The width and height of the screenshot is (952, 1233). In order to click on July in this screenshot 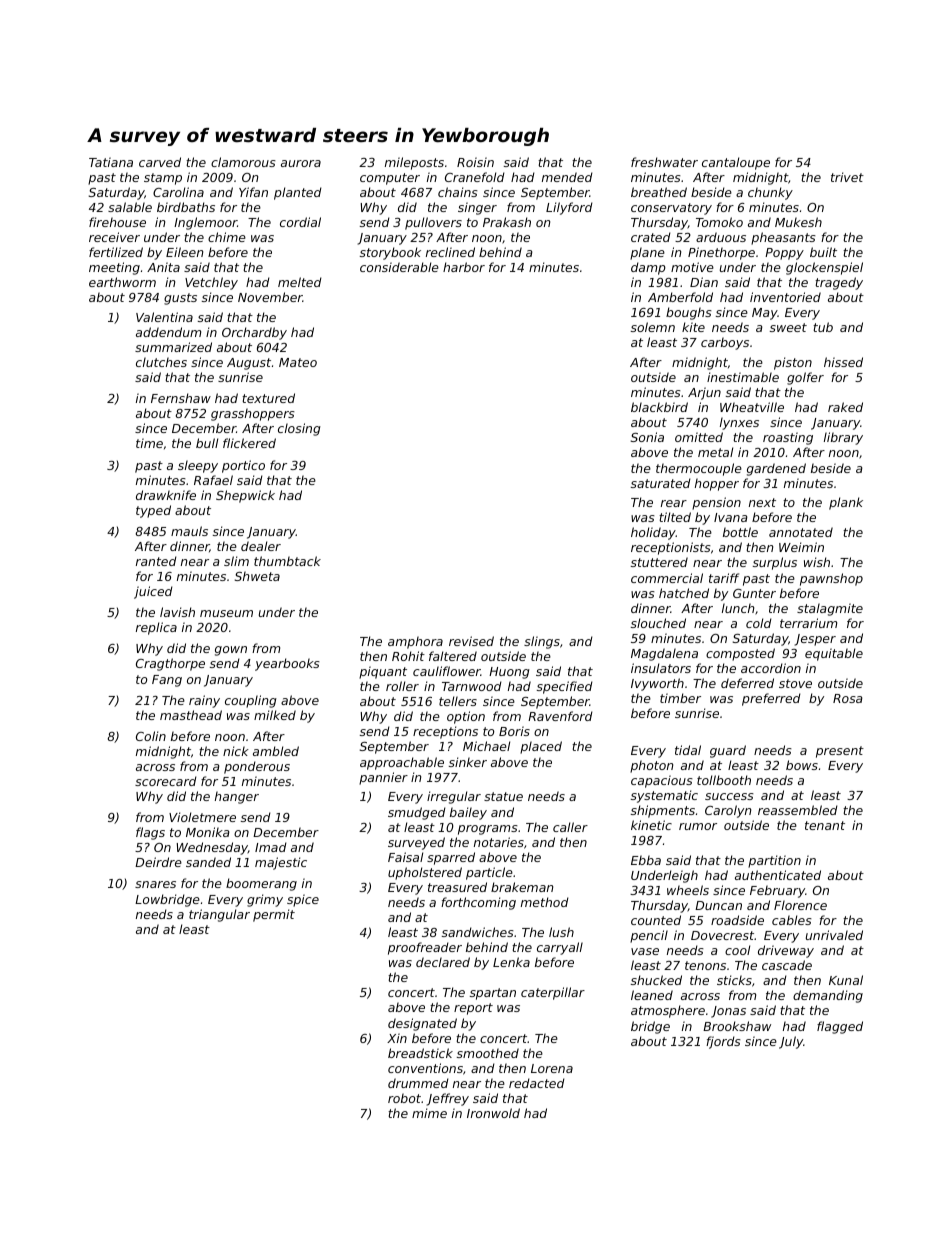, I will do `click(791, 1042)`.
